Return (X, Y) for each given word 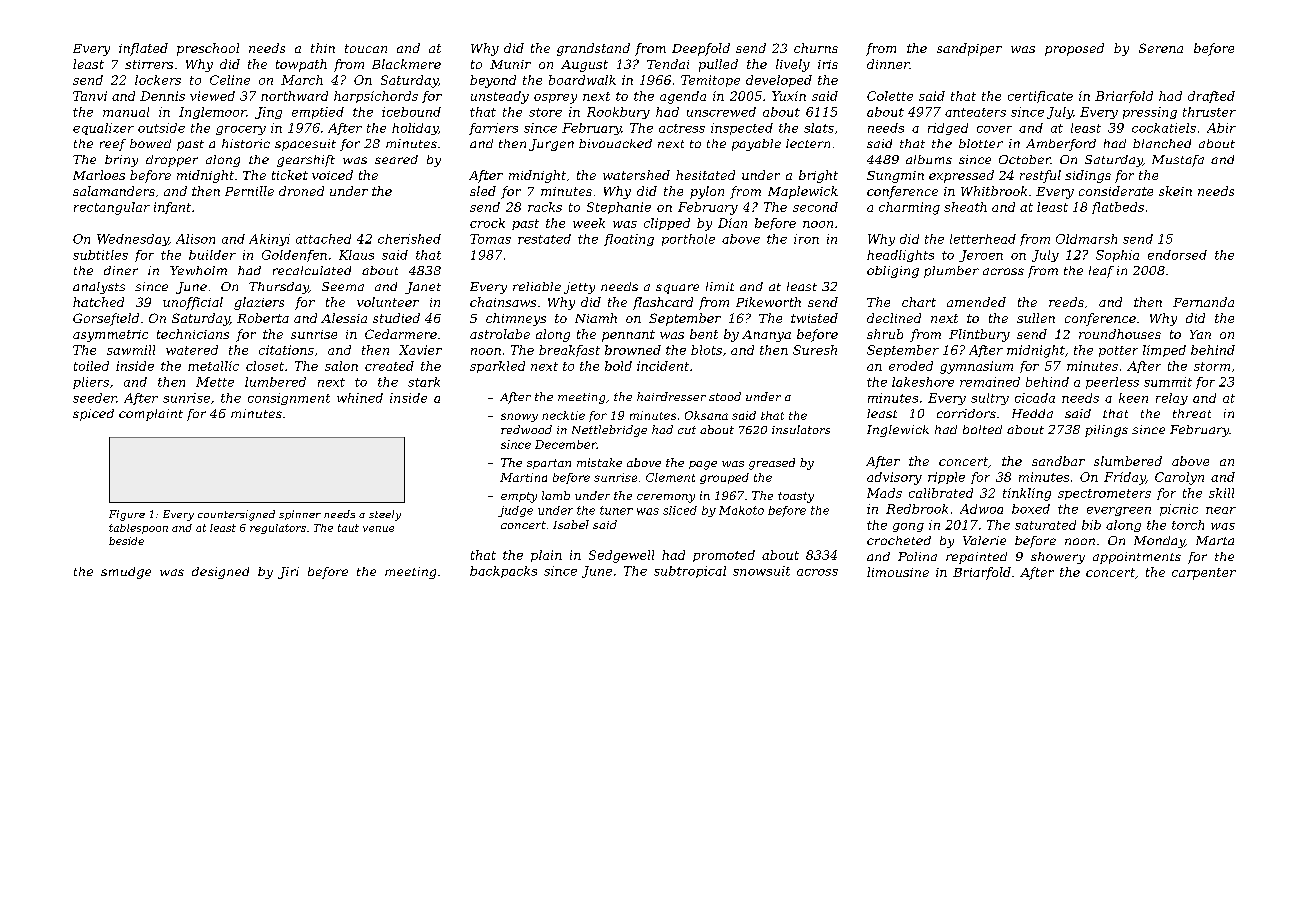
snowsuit (761, 571)
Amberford (1061, 145)
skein (1175, 191)
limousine (898, 572)
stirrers (149, 64)
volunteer (388, 302)
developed (779, 81)
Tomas (490, 239)
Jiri (288, 573)
